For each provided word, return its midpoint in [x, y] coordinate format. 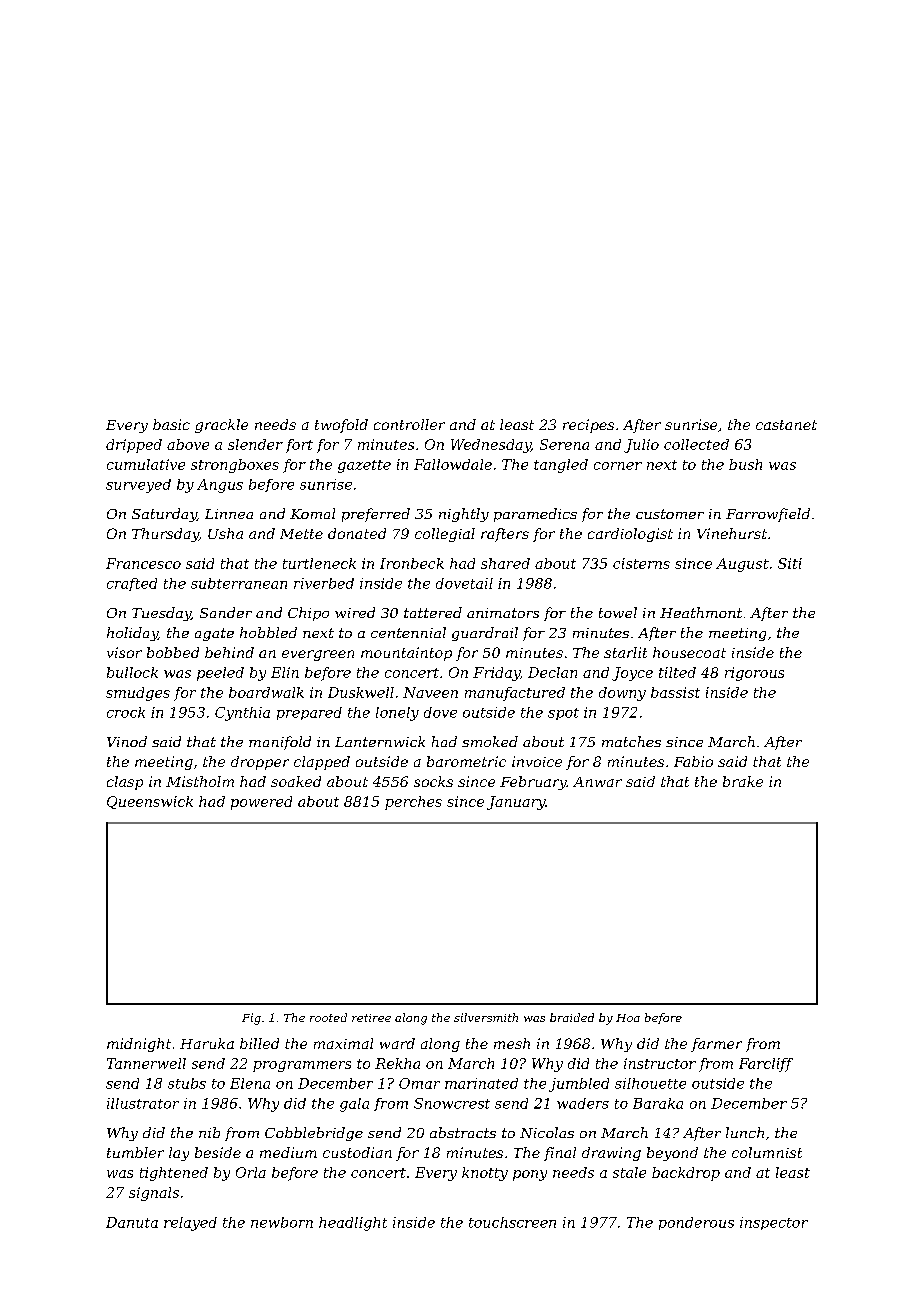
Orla [251, 1172]
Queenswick [150, 802]
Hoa [628, 1018]
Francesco [143, 563]
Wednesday [491, 446]
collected [696, 444]
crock [126, 712]
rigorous [754, 674]
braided [572, 1017]
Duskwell [361, 692]
